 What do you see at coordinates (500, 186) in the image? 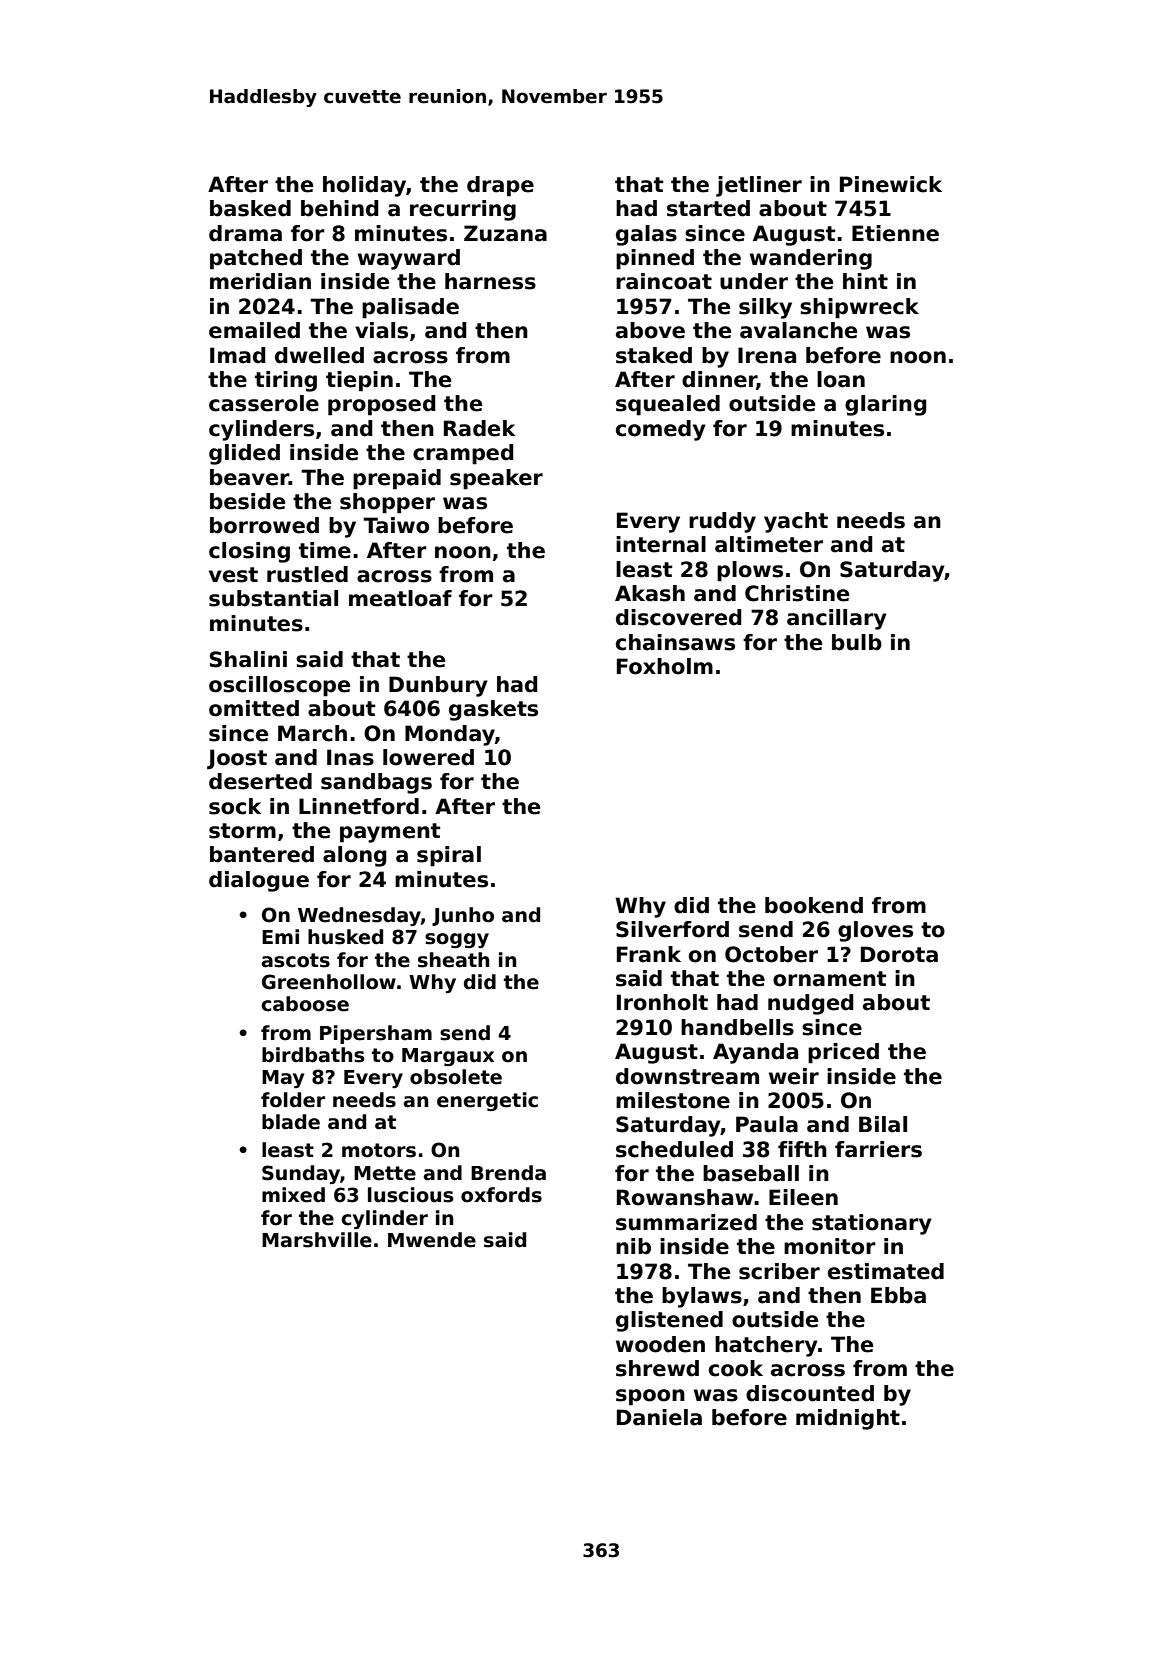
I see `drape` at bounding box center [500, 186].
